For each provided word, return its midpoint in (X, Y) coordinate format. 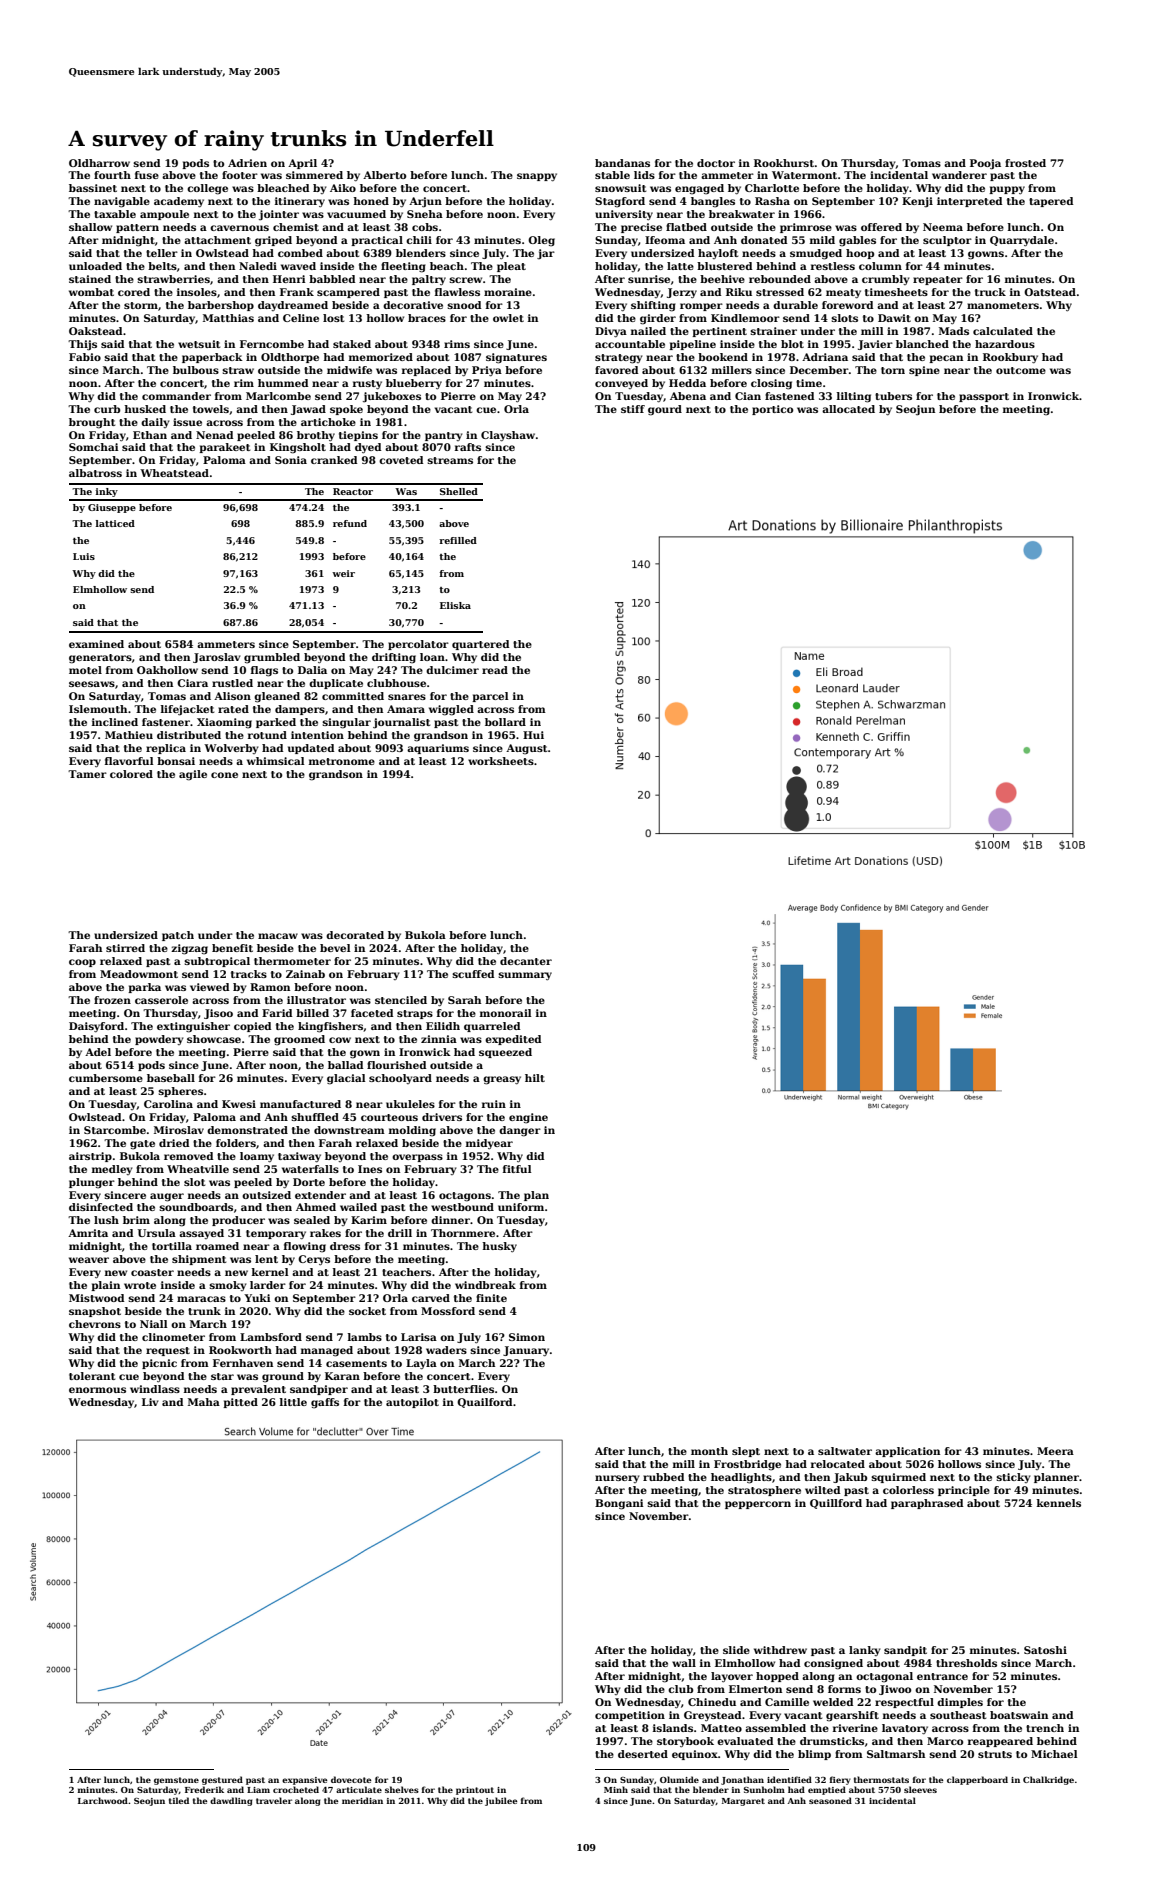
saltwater (845, 1451)
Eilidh (443, 1026)
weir (343, 573)
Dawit (894, 318)
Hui (533, 735)
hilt (535, 1078)
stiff (633, 409)
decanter (526, 961)
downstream (349, 1130)
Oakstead (96, 331)
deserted (643, 1754)
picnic (159, 1364)
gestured (222, 1780)
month (709, 1451)
